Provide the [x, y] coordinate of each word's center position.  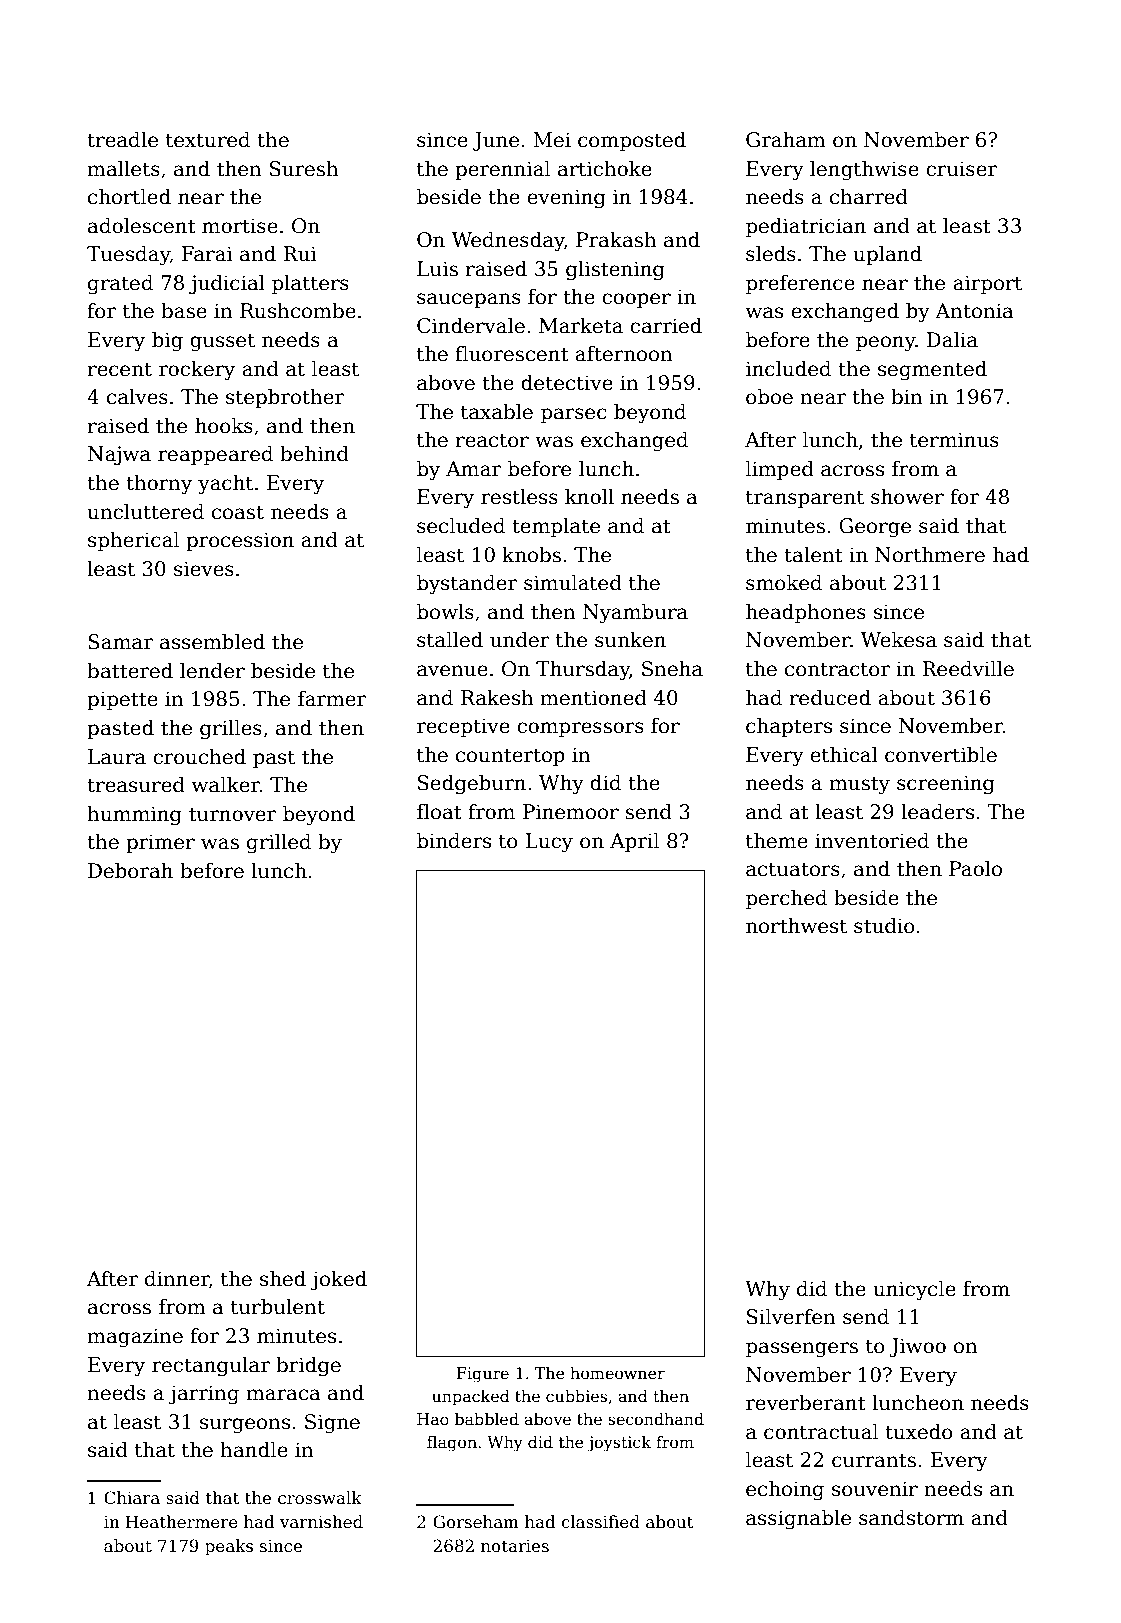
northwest [796, 926]
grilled [279, 844]
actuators [793, 869]
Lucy [549, 843]
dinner [177, 1280]
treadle [122, 140]
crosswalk [320, 1498]
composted [632, 141]
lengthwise [864, 171]
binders [454, 841]
